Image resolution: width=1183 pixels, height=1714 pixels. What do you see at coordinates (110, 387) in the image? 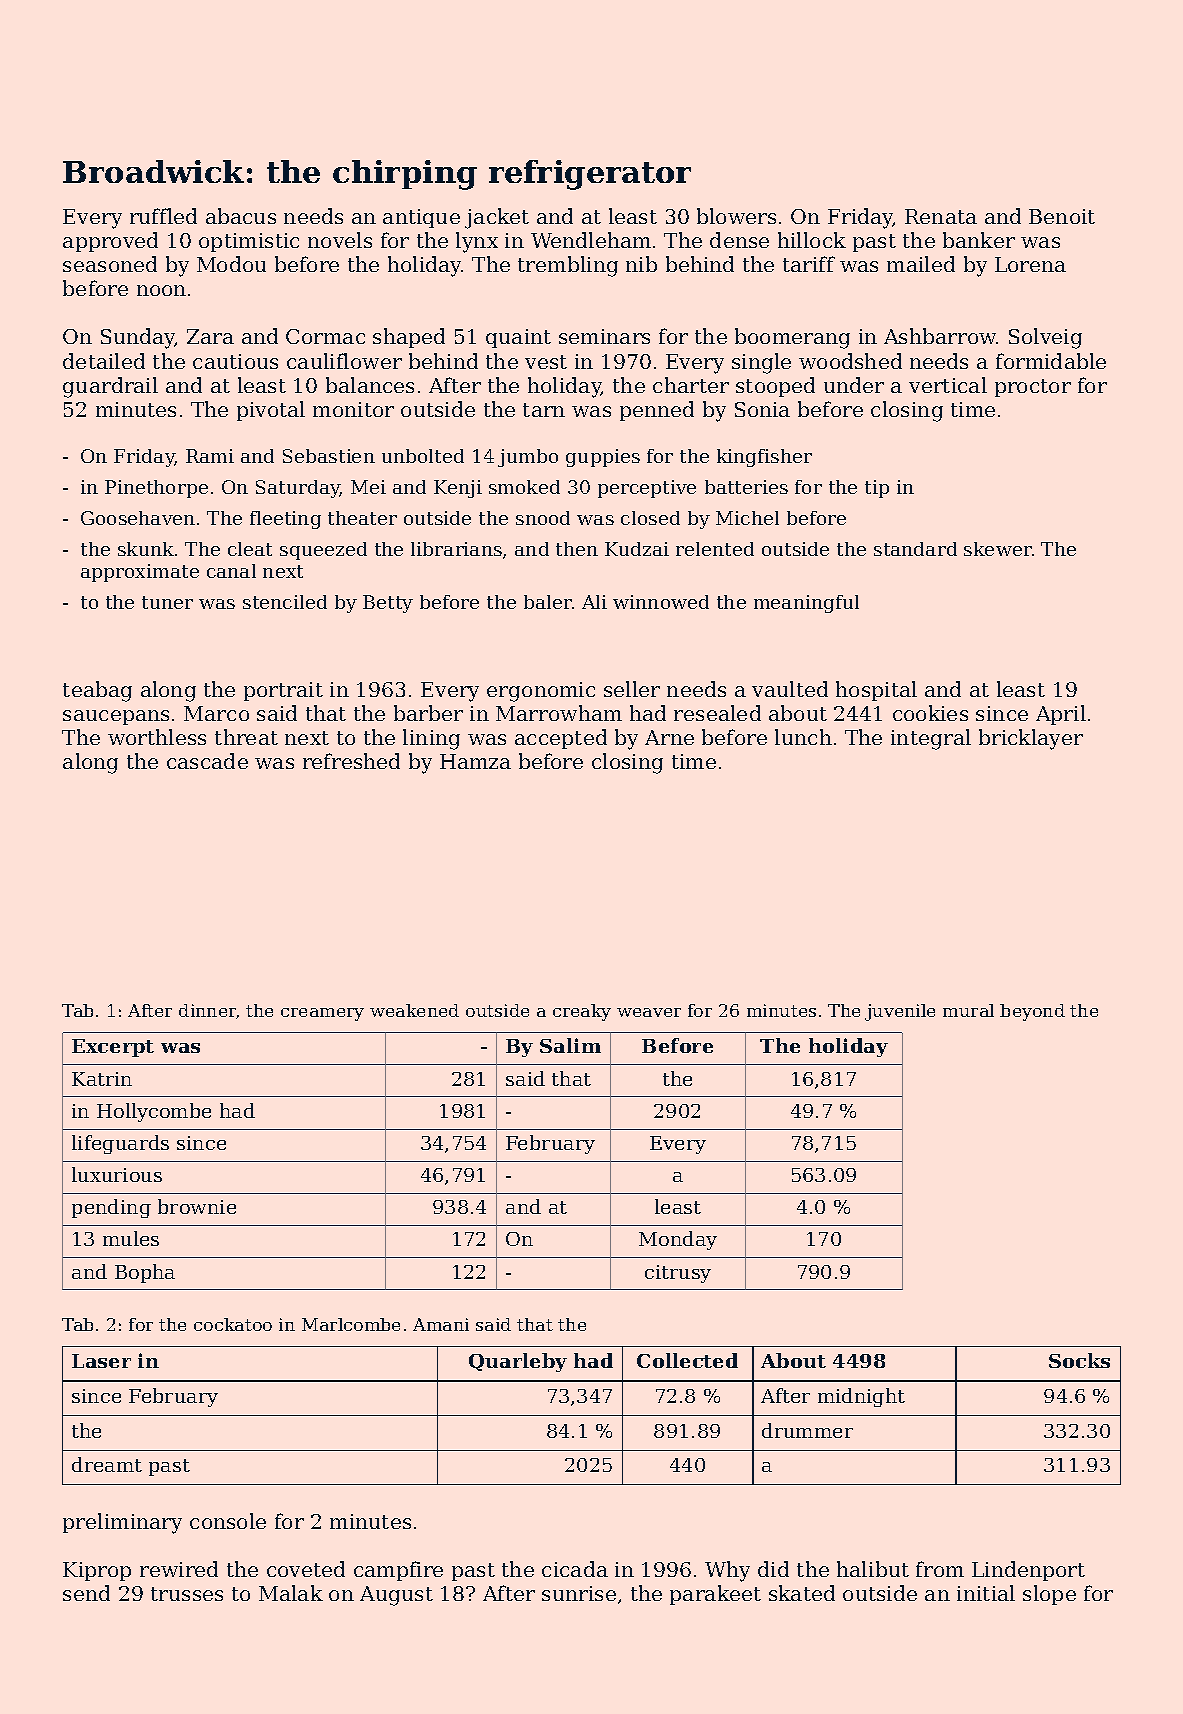
I see `guardrail` at bounding box center [110, 387].
